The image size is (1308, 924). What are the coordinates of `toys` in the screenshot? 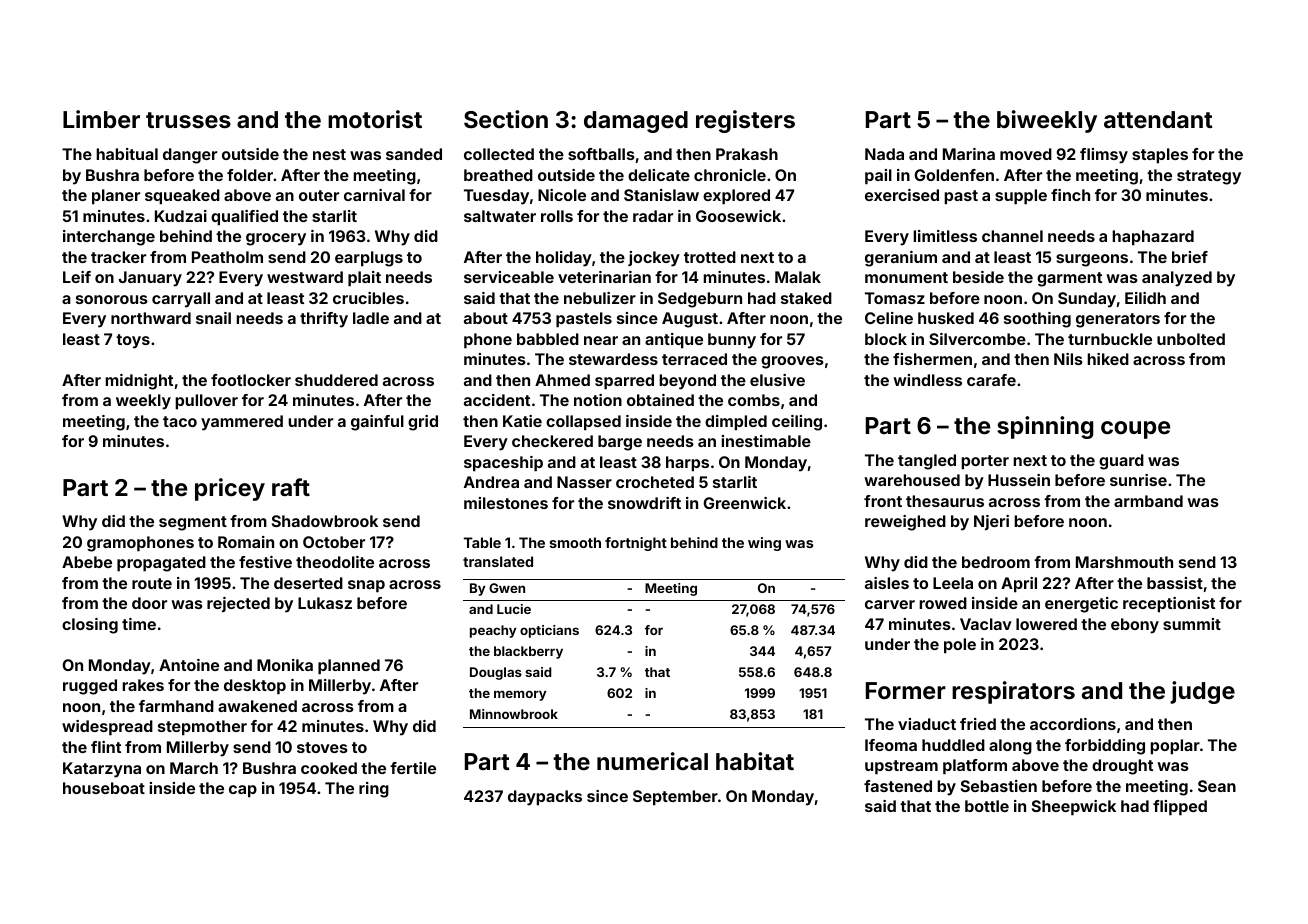 It's located at (133, 341).
